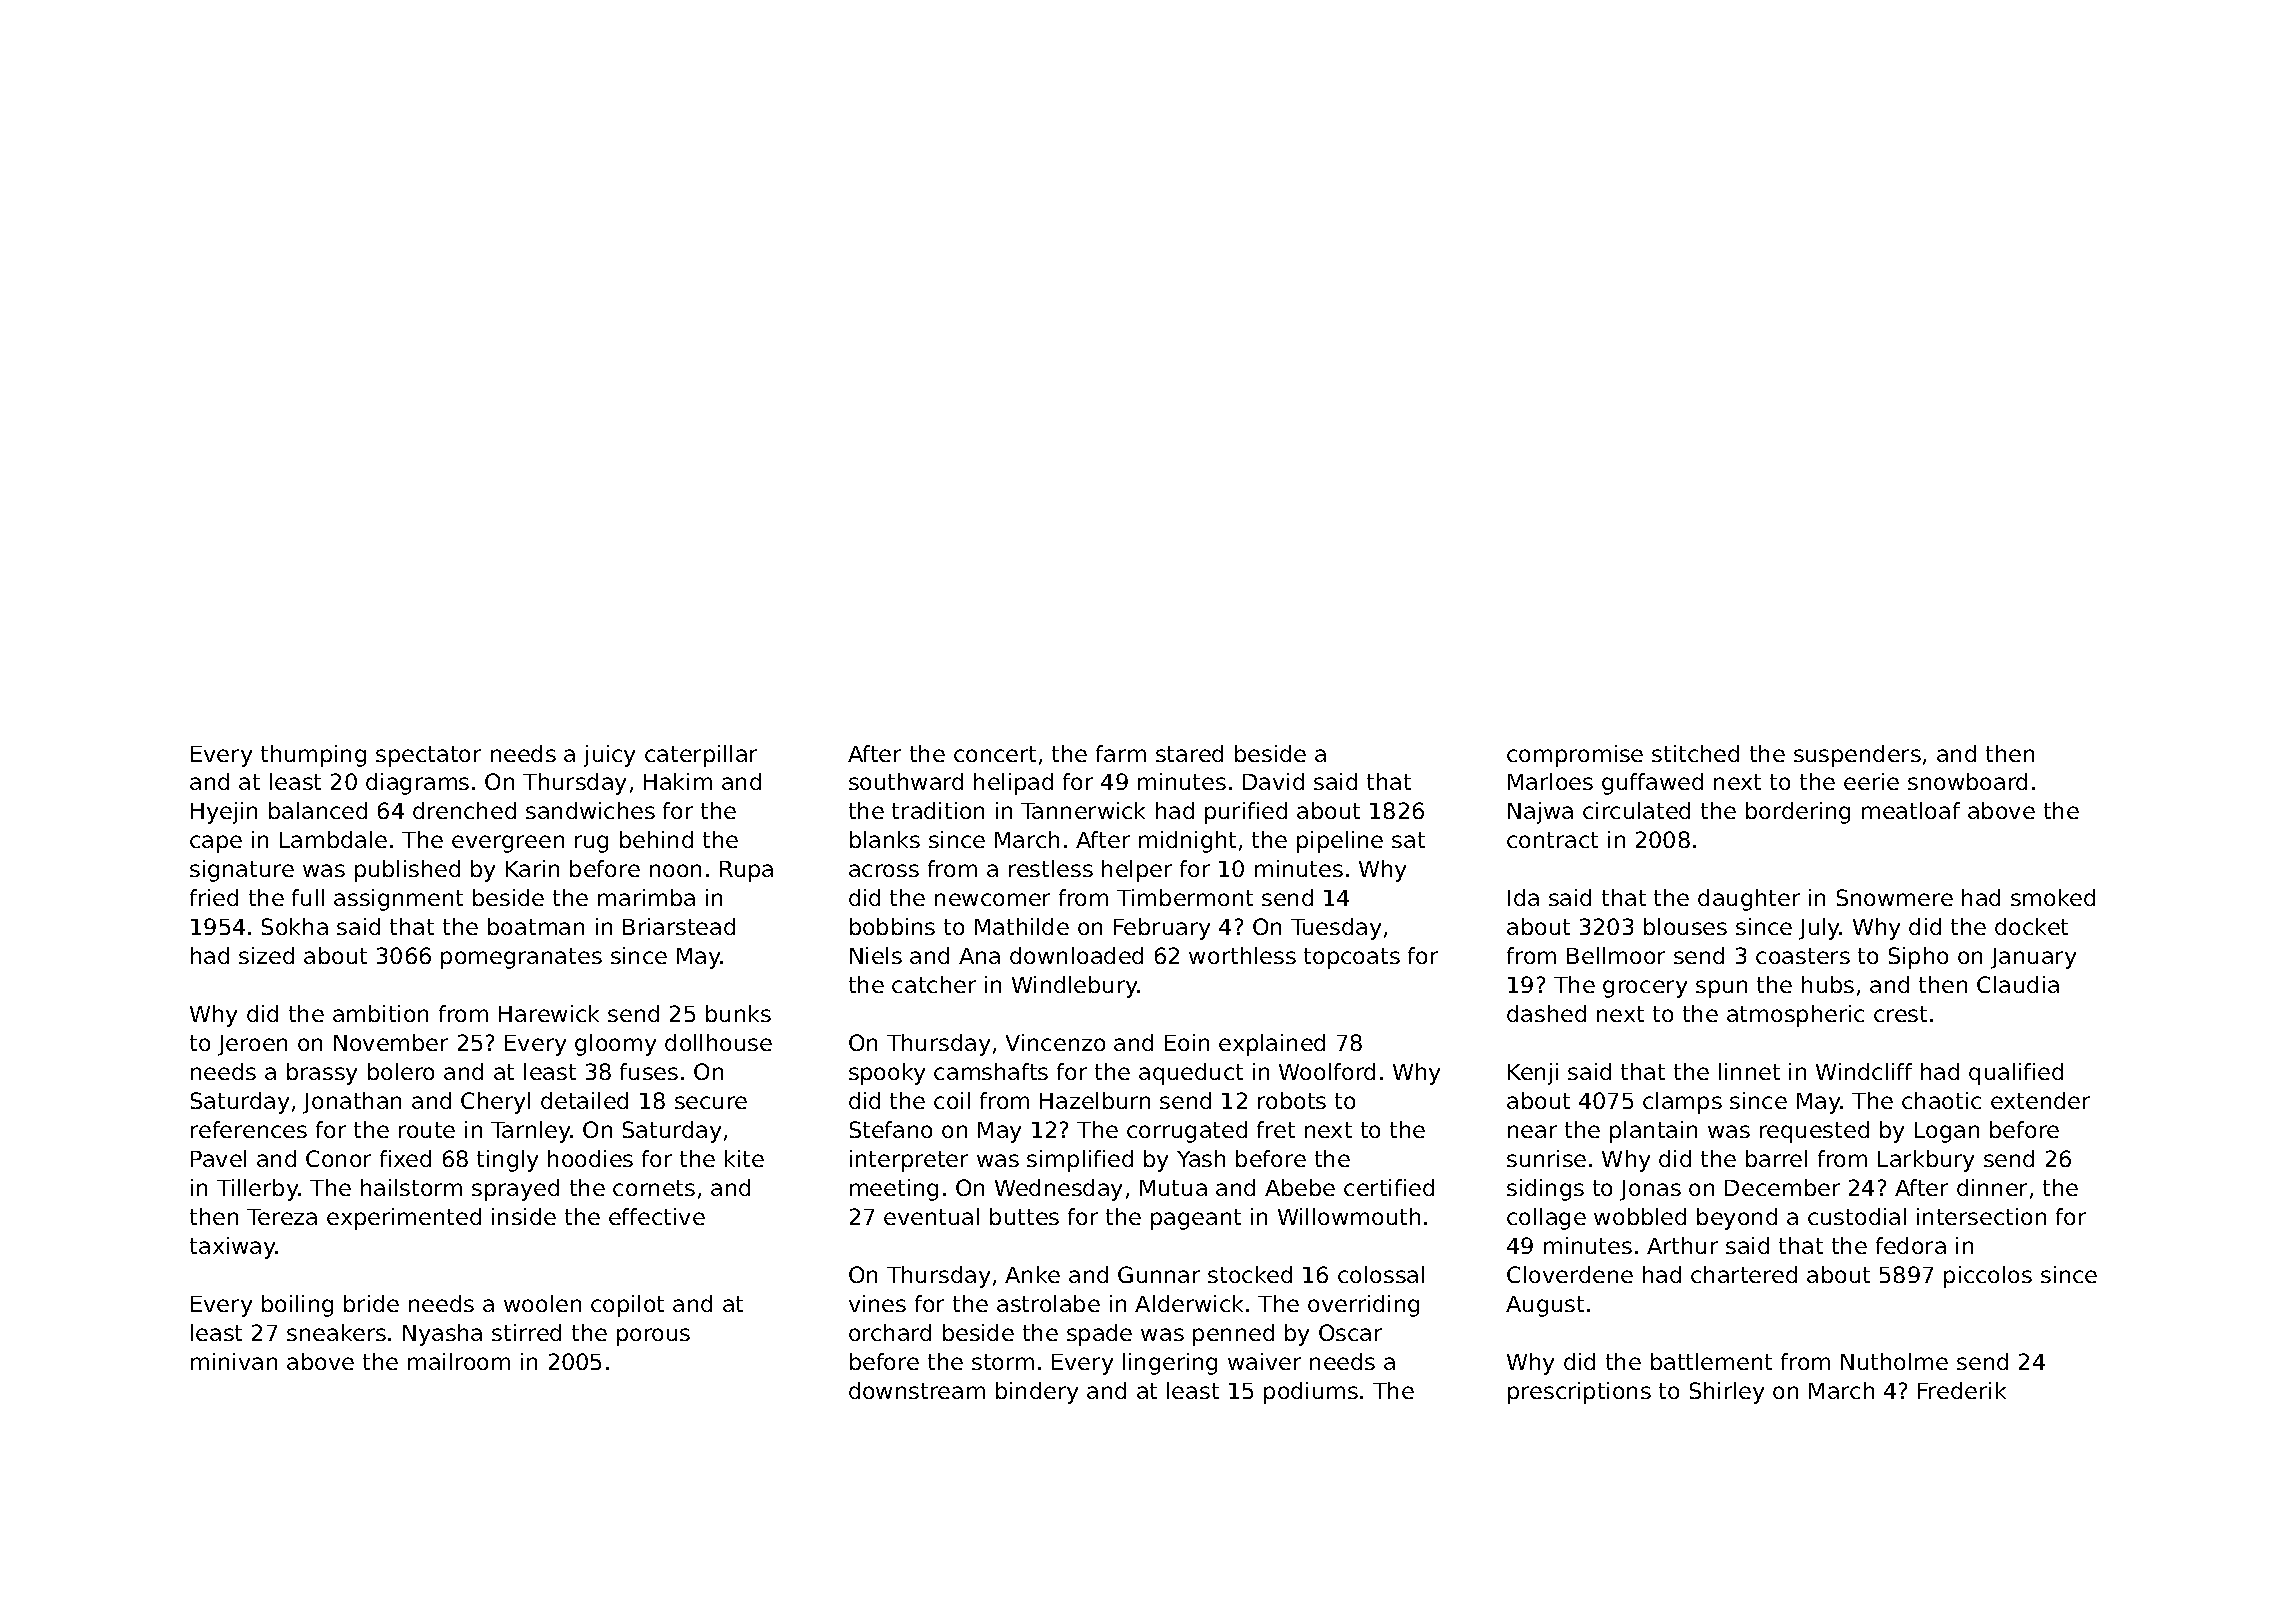 The width and height of the screenshot is (2292, 1620). What do you see at coordinates (1352, 958) in the screenshot?
I see `topcoats` at bounding box center [1352, 958].
